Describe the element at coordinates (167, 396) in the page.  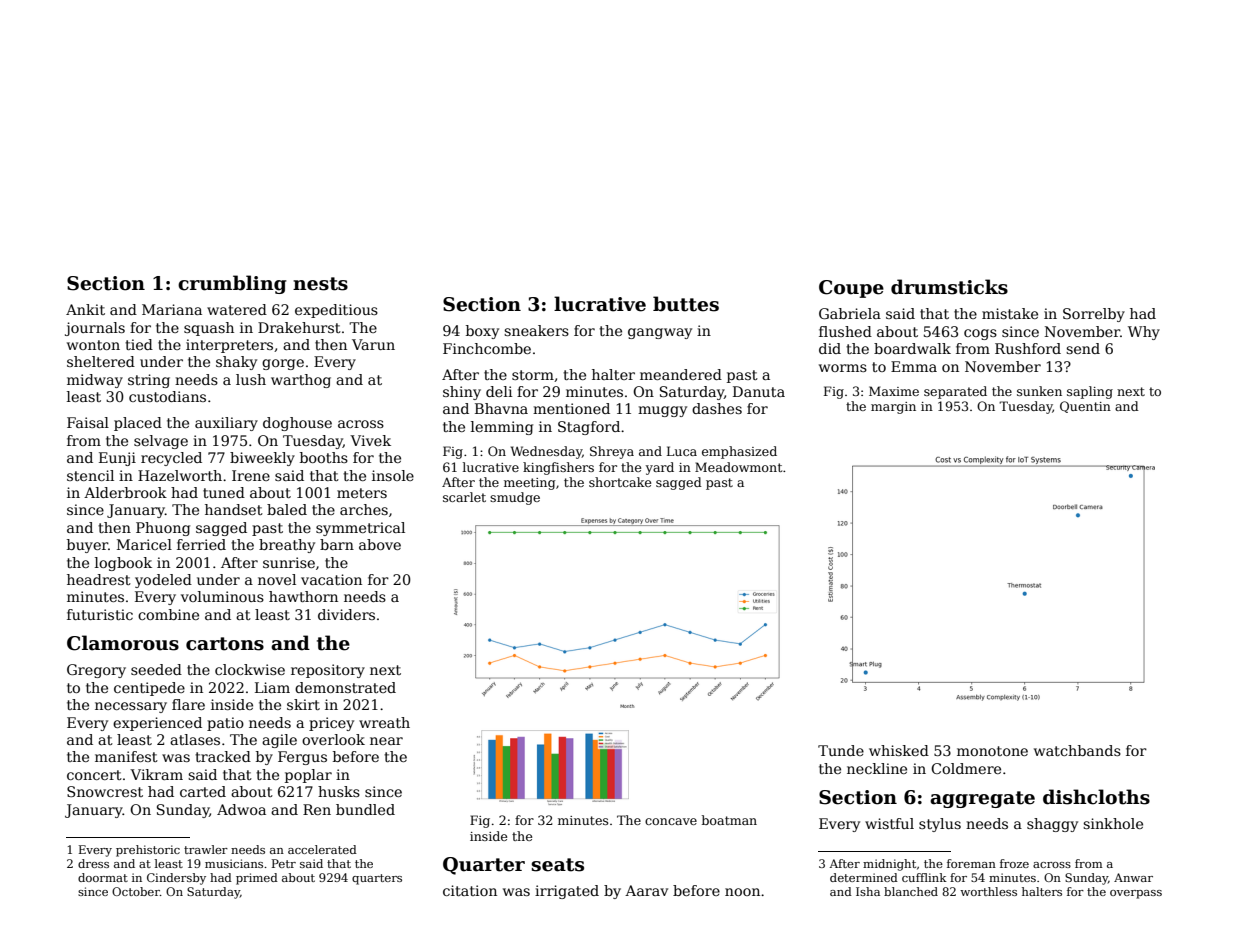
I see `custodians` at that location.
